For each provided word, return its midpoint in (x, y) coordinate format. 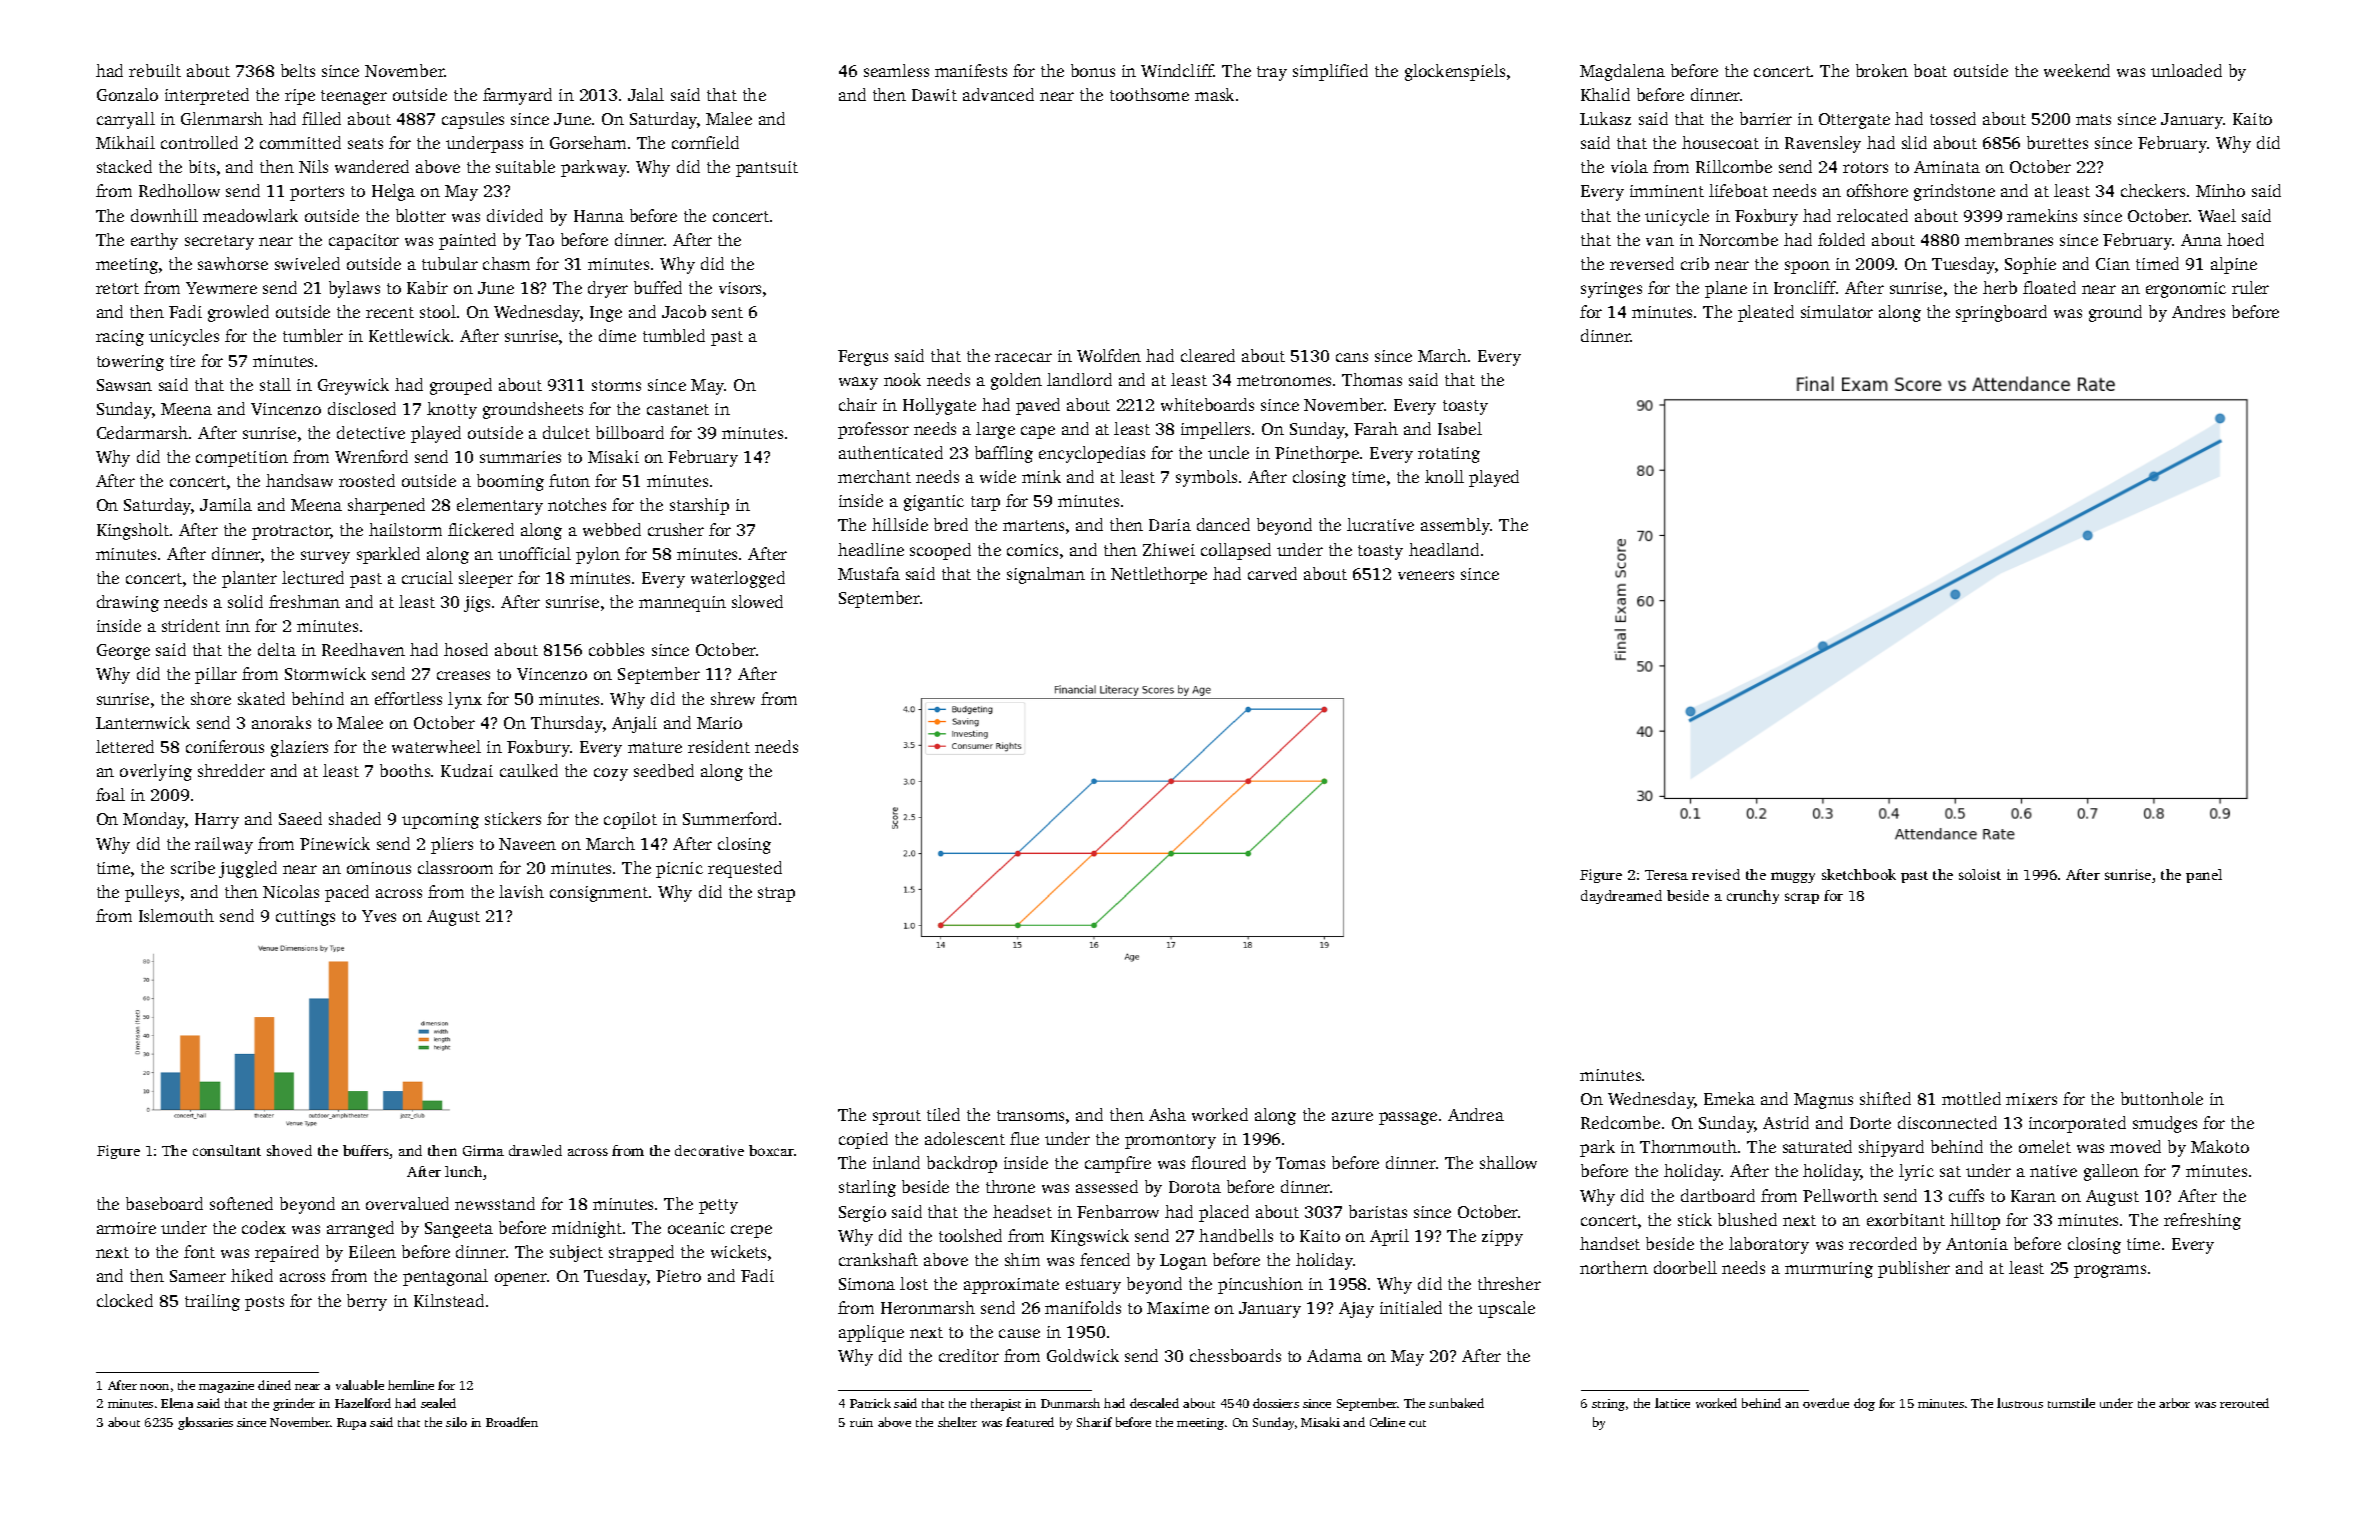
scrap (1802, 898)
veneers (1426, 575)
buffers (366, 1152)
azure (1352, 1116)
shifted (1885, 1098)
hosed (466, 649)
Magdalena (1622, 72)
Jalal (646, 94)
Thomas (1372, 379)
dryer (608, 289)
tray (1272, 73)
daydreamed (1621, 897)
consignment (599, 894)
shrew (733, 698)
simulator (1837, 311)
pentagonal (445, 1277)
